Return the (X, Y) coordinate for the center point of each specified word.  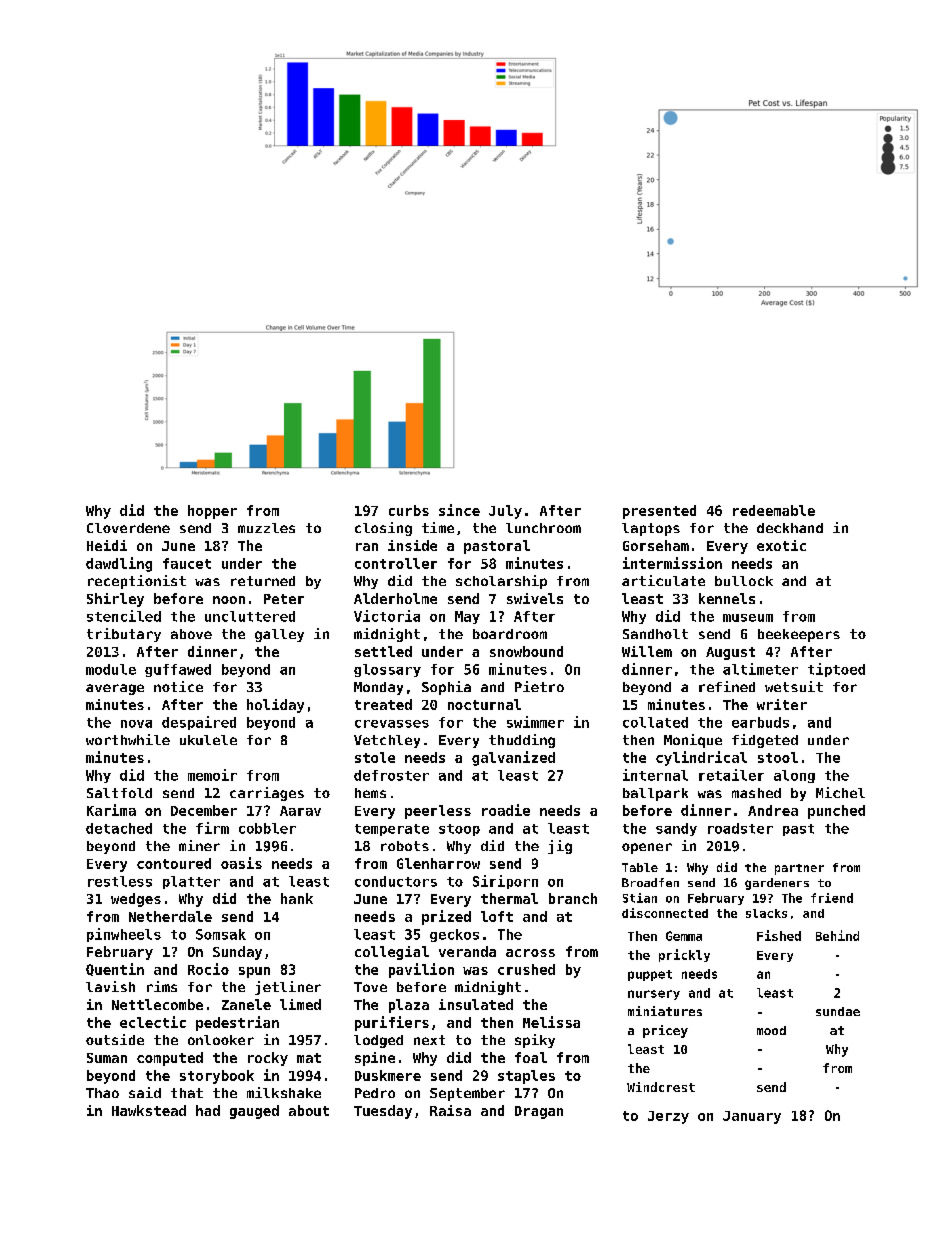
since (459, 510)
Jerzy (668, 1117)
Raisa (450, 1110)
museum (748, 618)
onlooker (221, 1040)
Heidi (107, 545)
